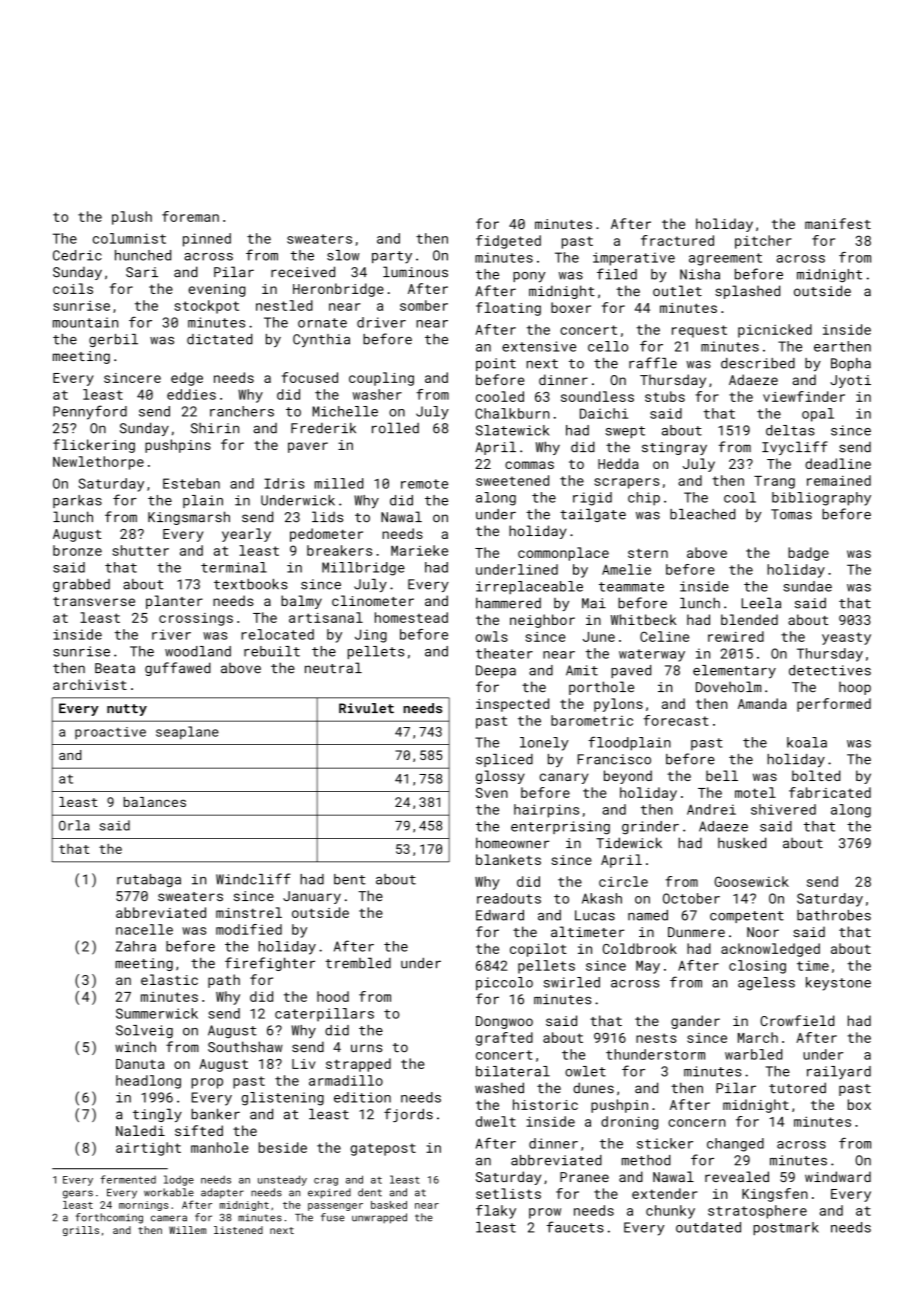 The height and width of the screenshot is (1308, 924). Describe the element at coordinates (830, 792) in the screenshot. I see `fabricated` at that location.
